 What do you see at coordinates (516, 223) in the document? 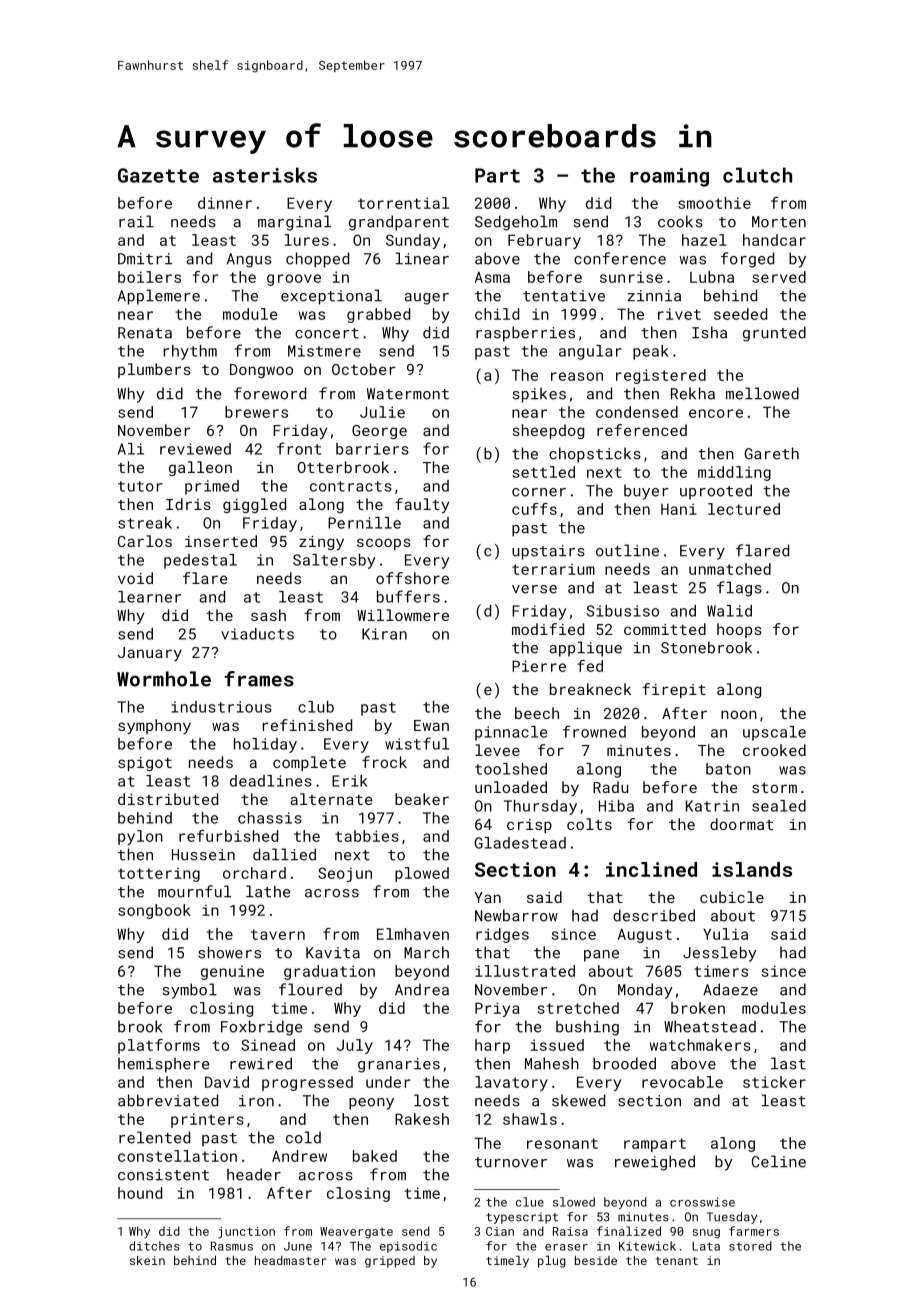
I see `Sedgeholm` at bounding box center [516, 223].
